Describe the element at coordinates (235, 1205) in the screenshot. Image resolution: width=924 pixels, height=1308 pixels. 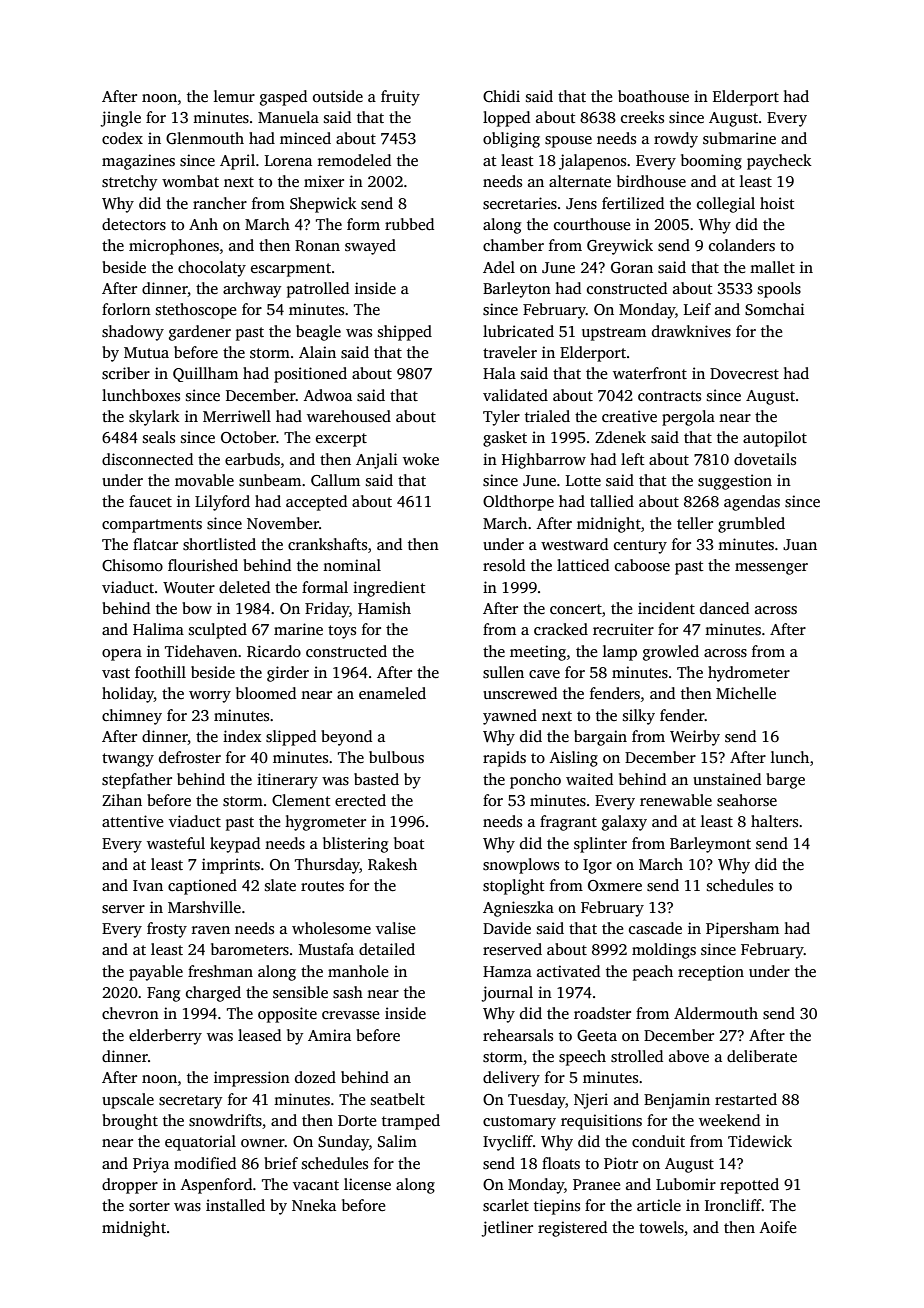
I see `installed` at that location.
